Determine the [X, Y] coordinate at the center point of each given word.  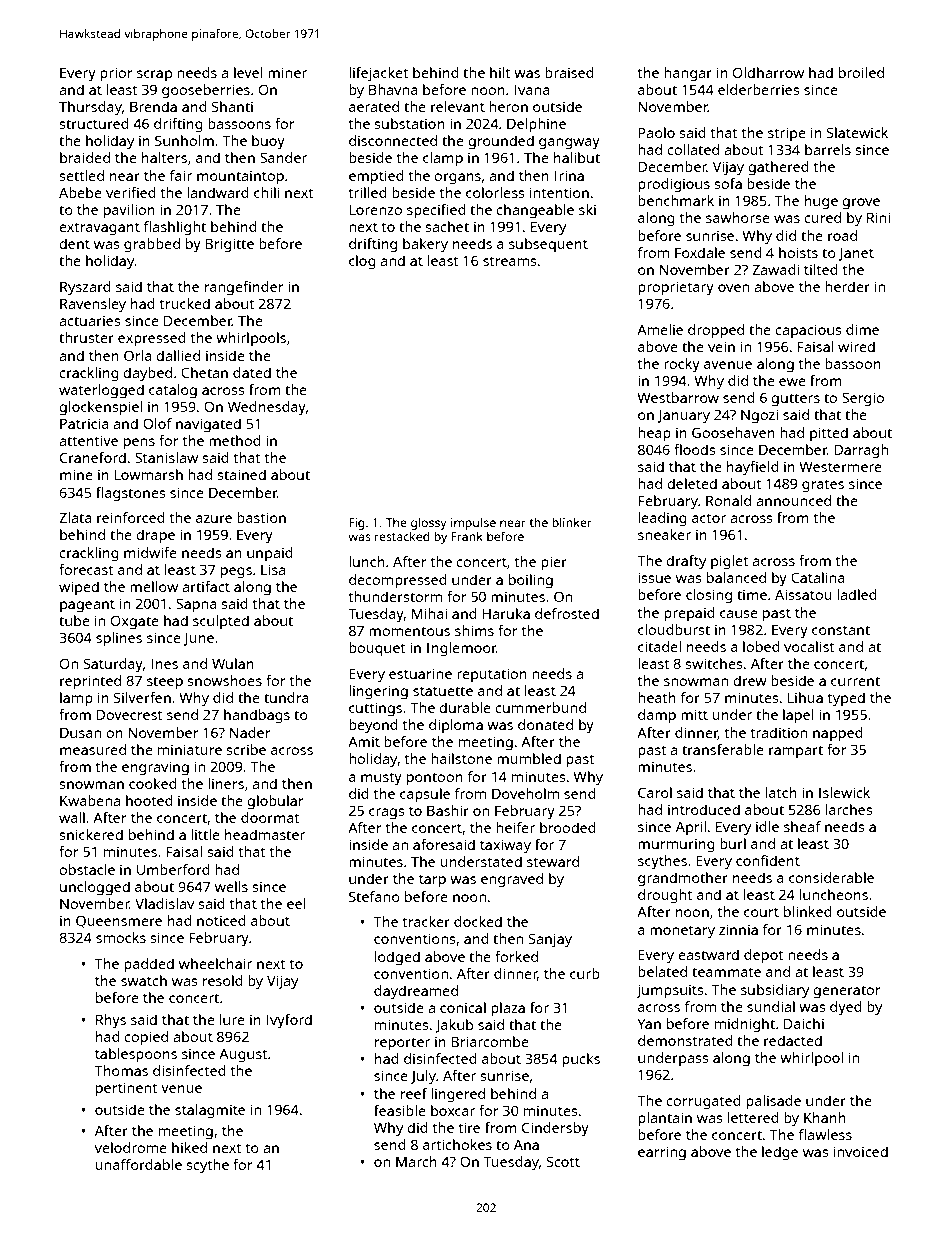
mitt [694, 714]
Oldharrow [768, 72]
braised [569, 72]
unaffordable [138, 1164]
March [416, 1161]
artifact [206, 586]
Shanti [232, 106]
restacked [402, 536]
